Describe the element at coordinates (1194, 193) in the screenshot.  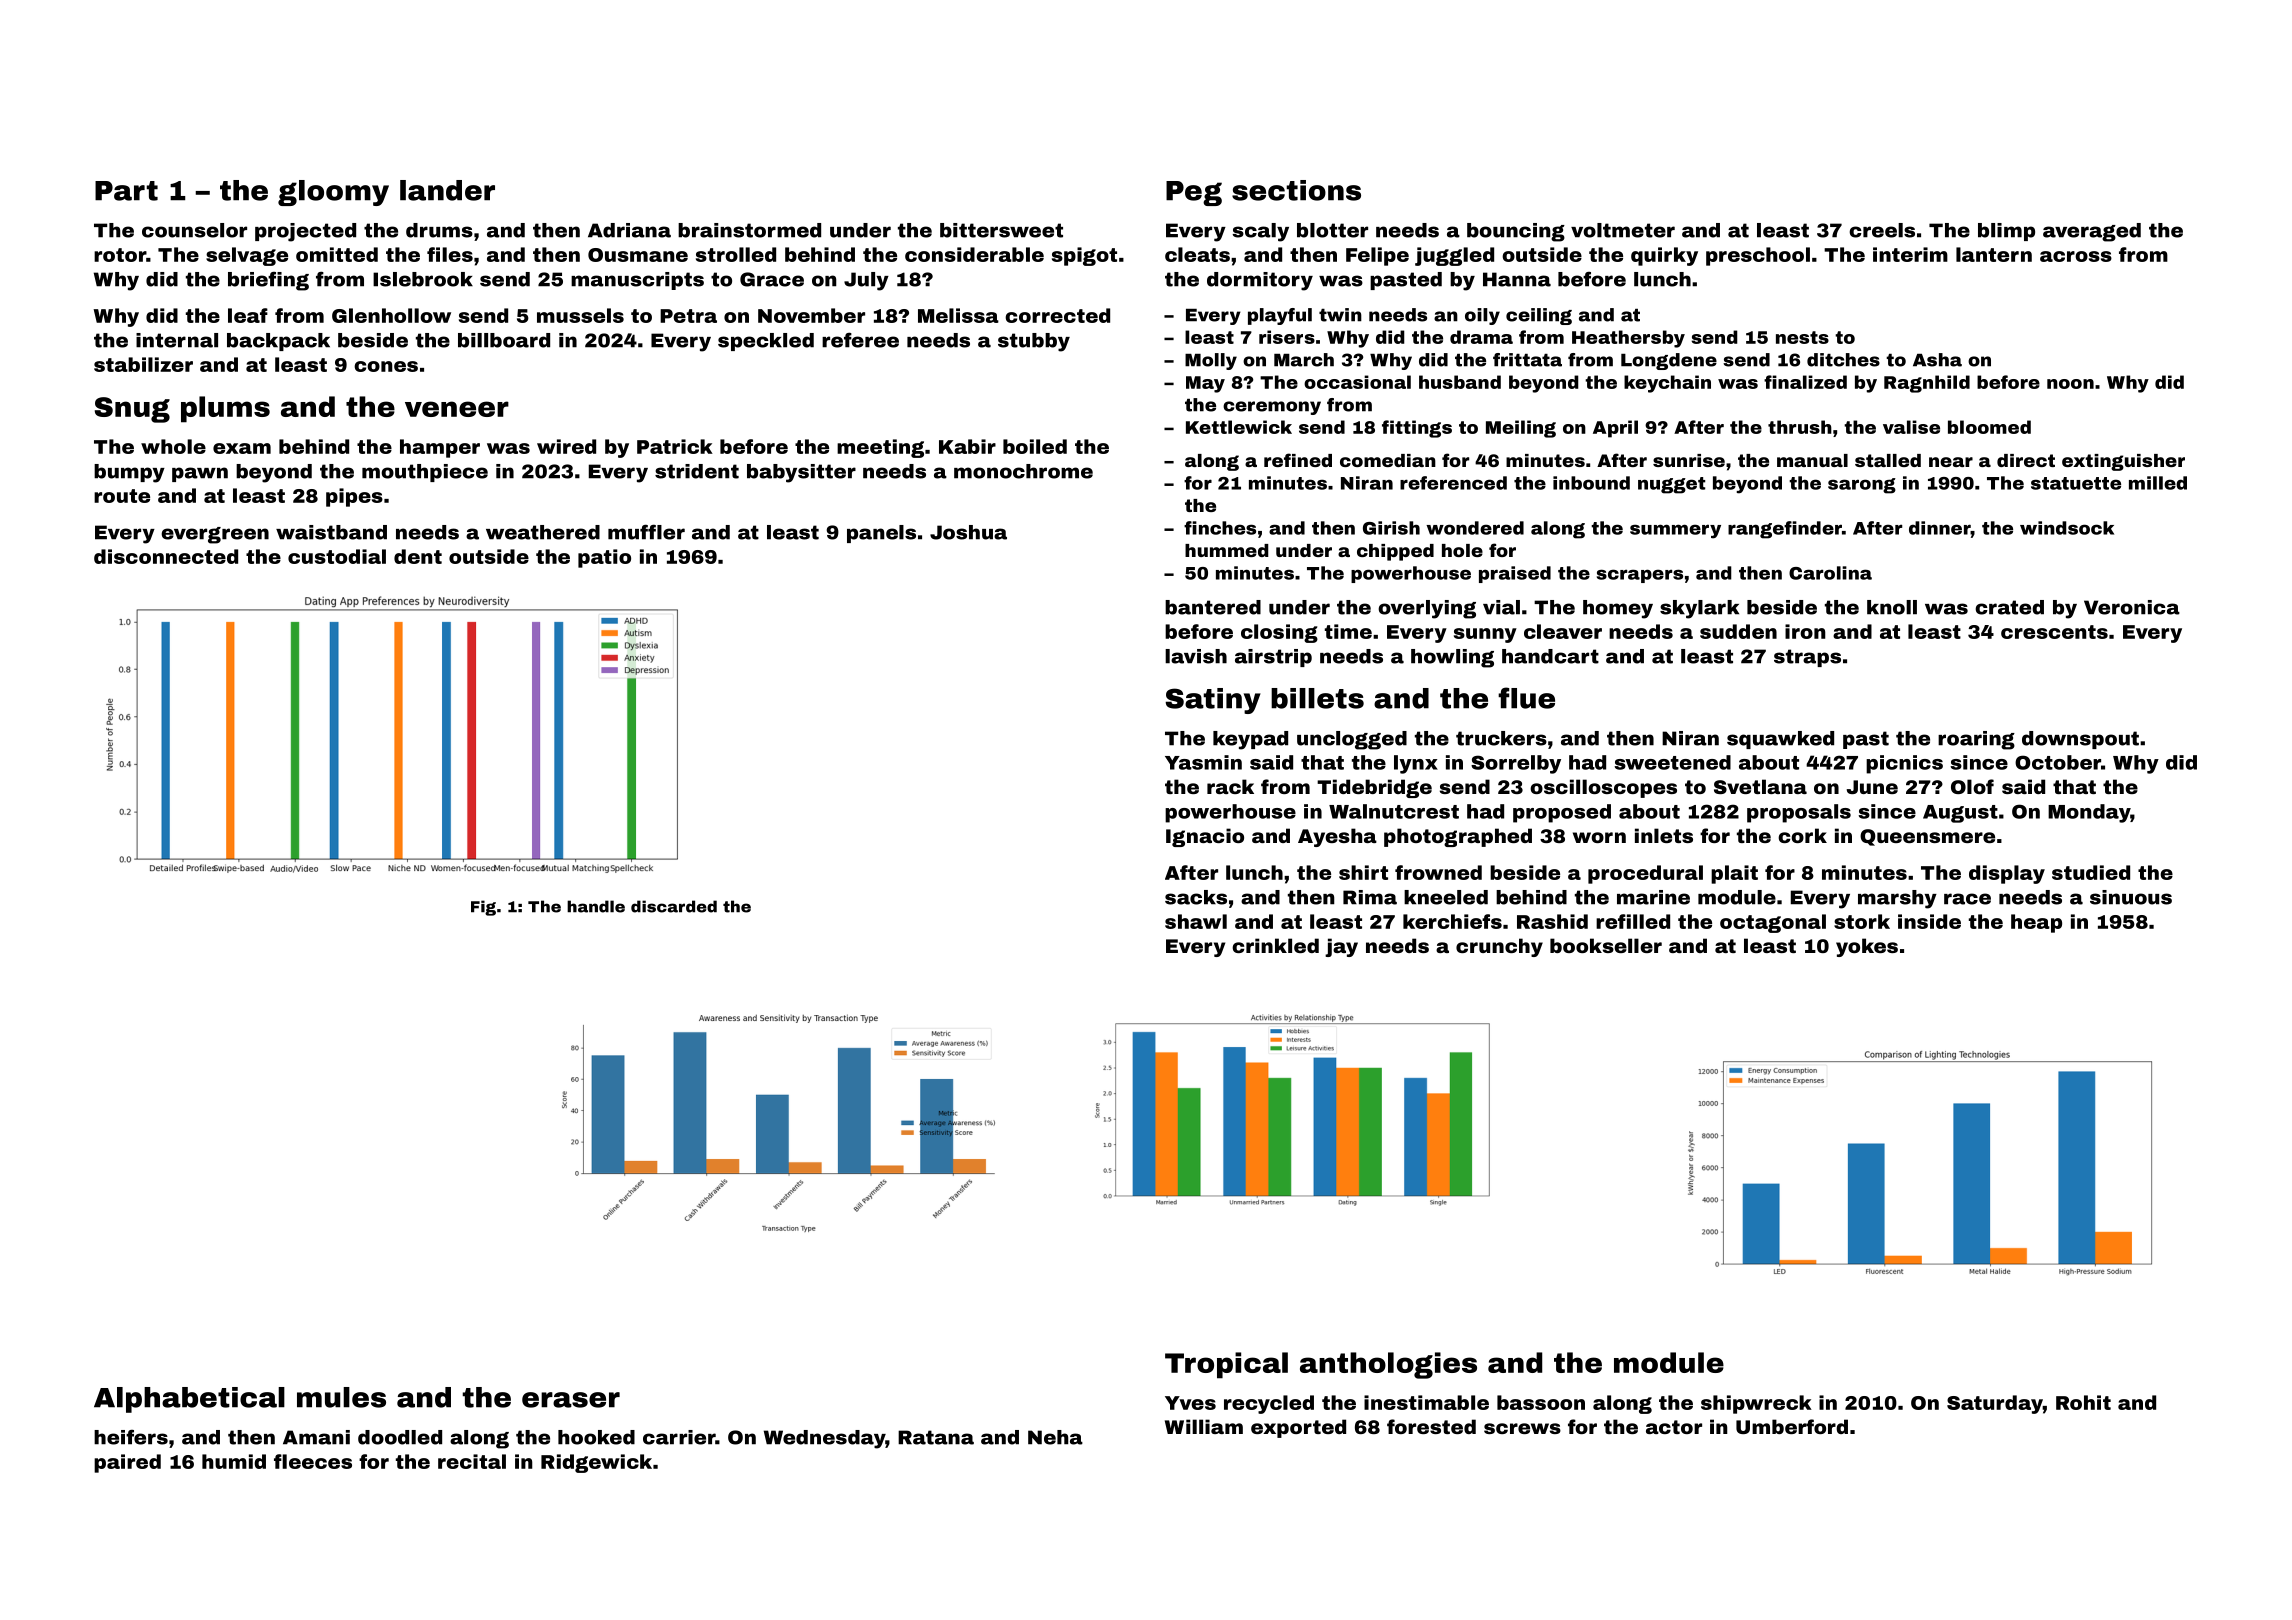
I see `Peg` at that location.
